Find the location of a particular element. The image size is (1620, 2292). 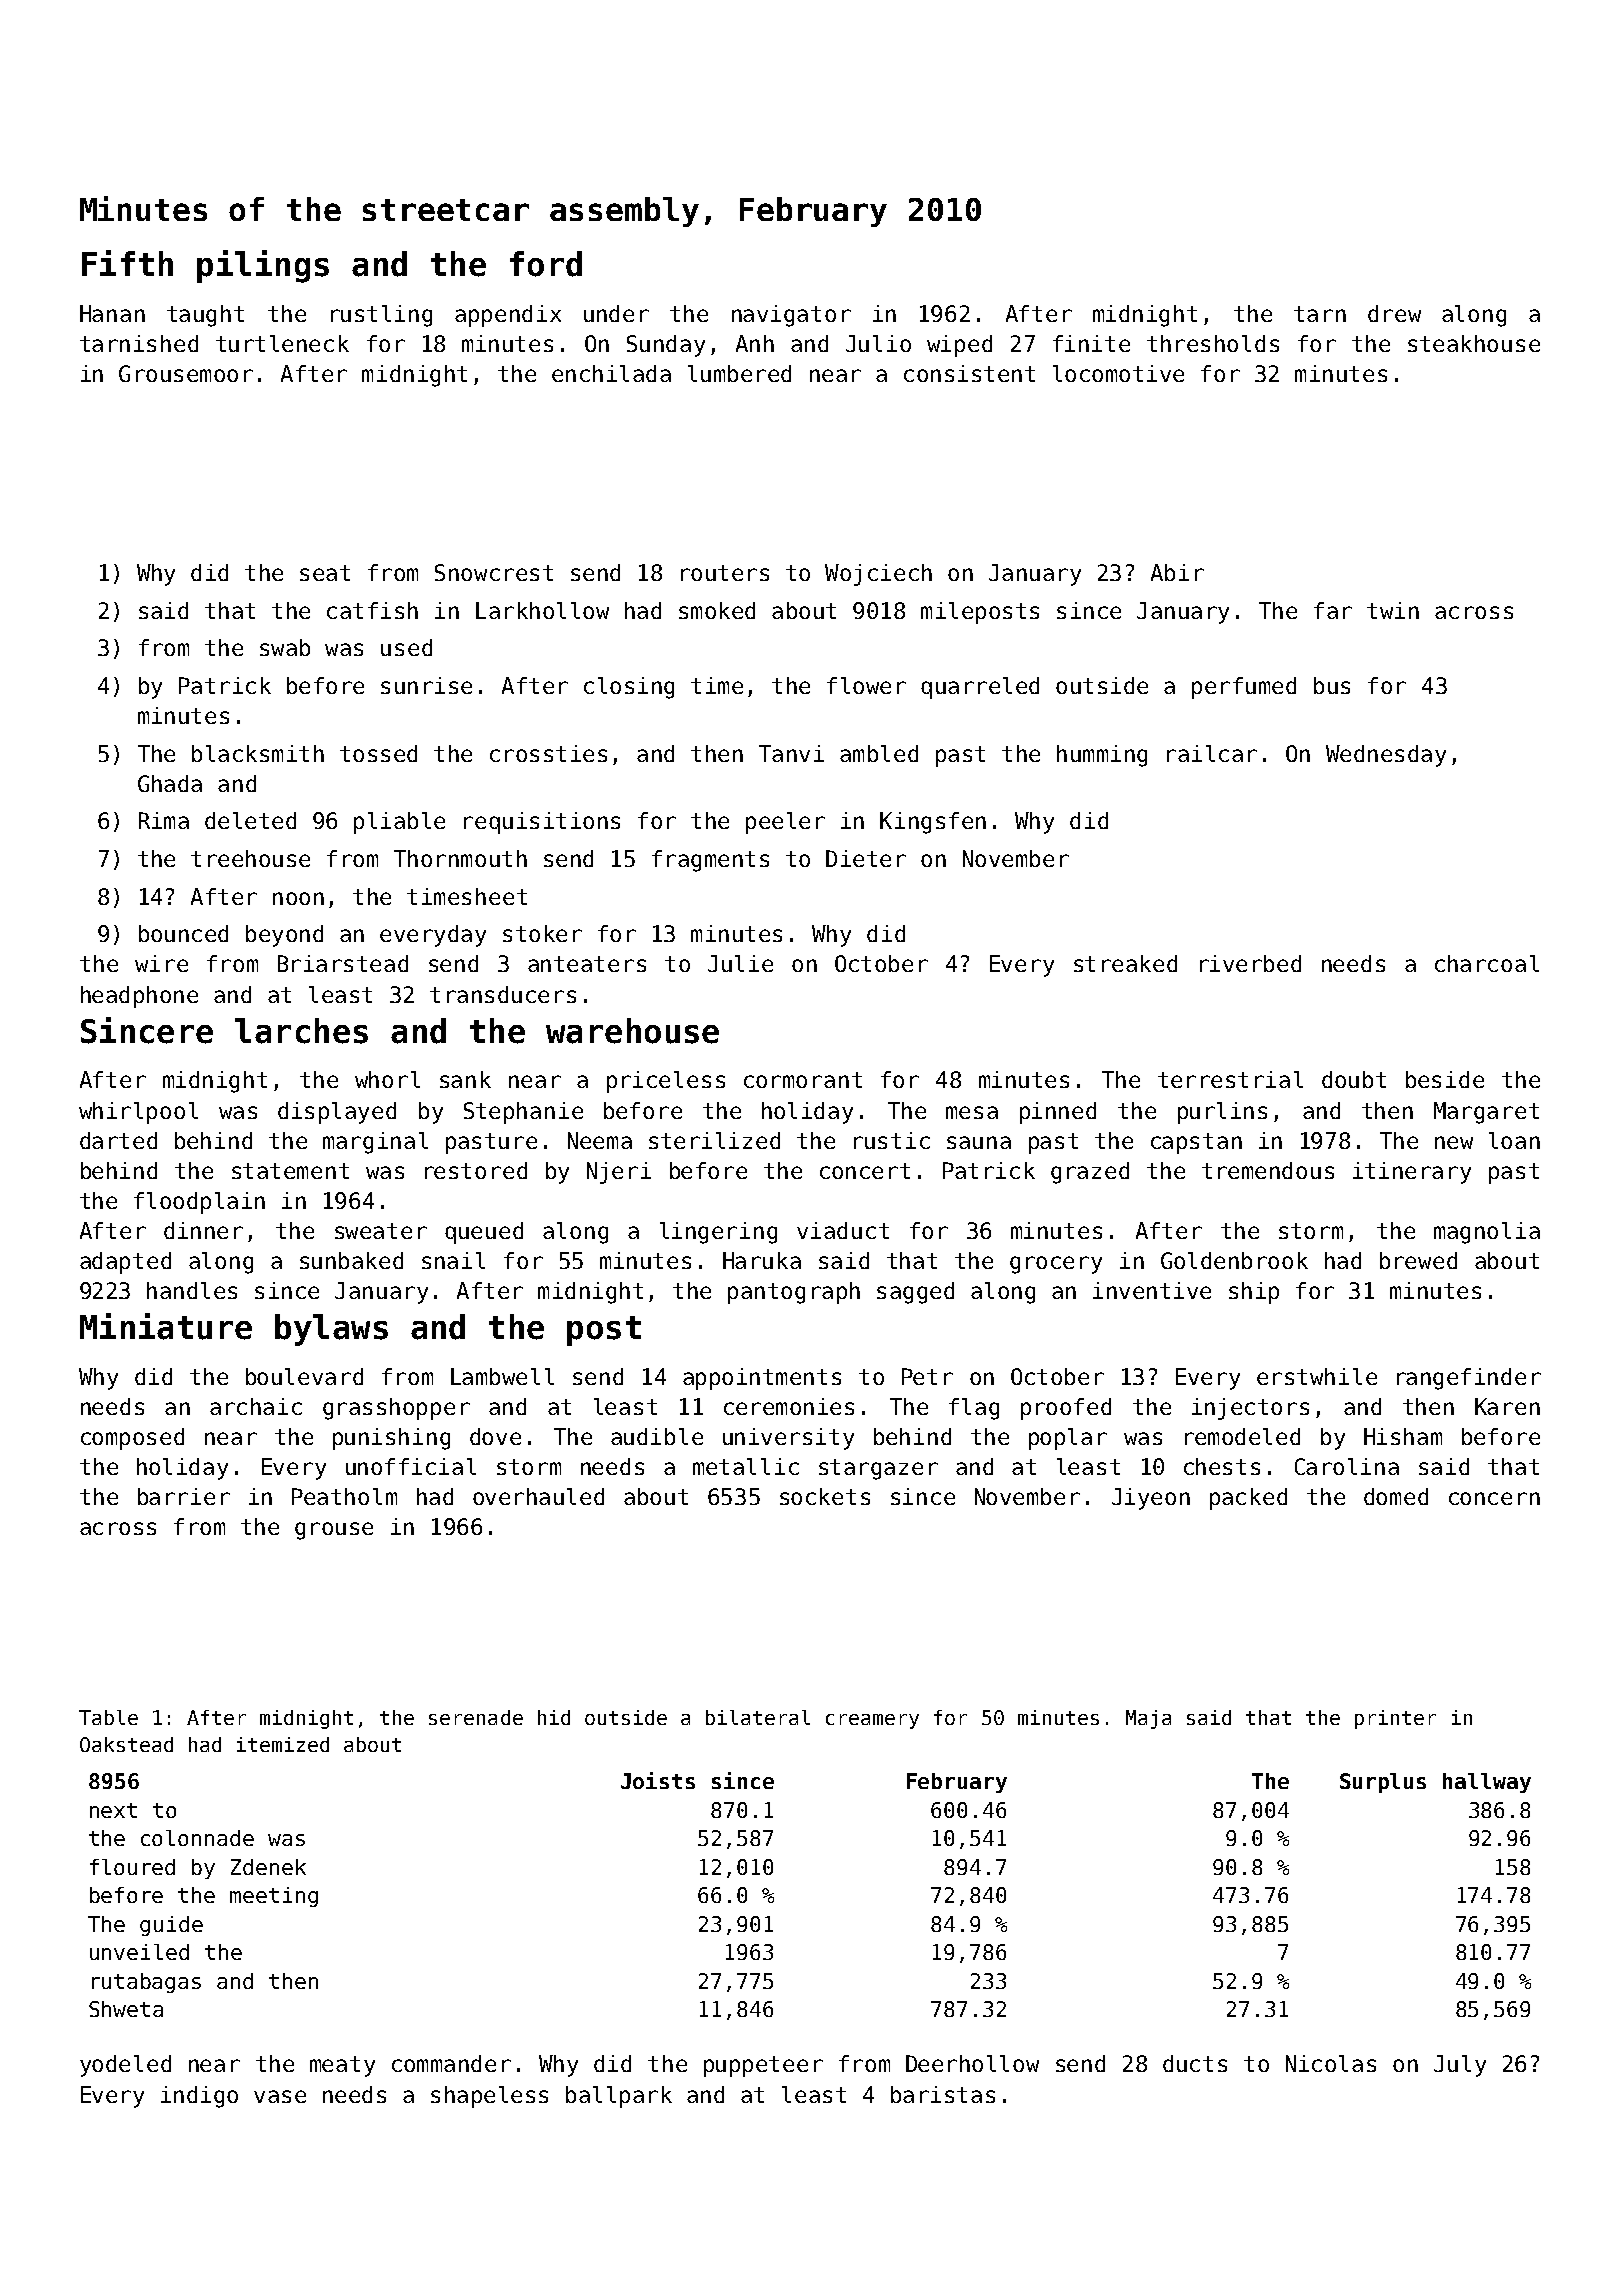

ford is located at coordinates (546, 264).
